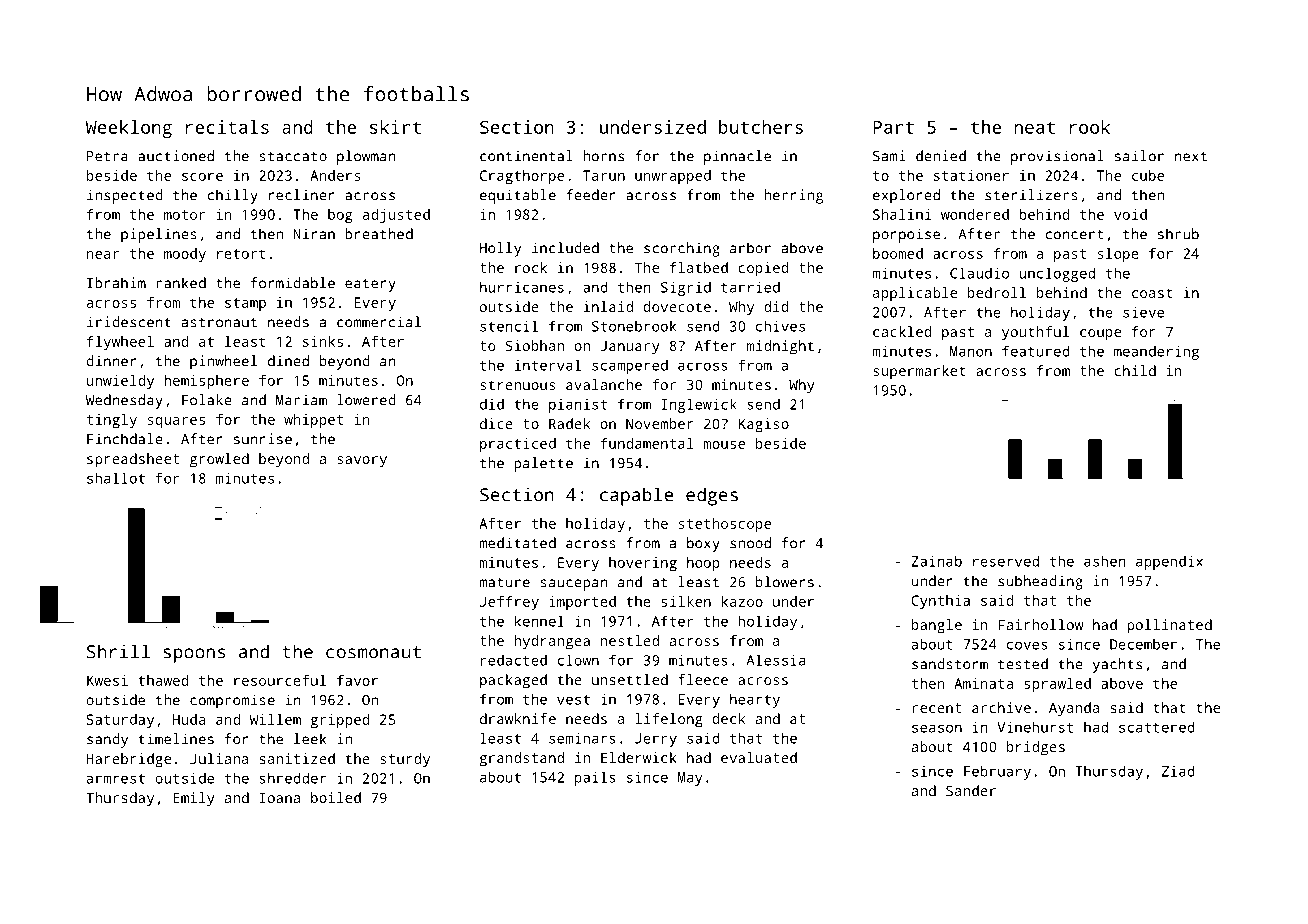 This screenshot has width=1308, height=924. I want to click on Emily, so click(194, 799).
